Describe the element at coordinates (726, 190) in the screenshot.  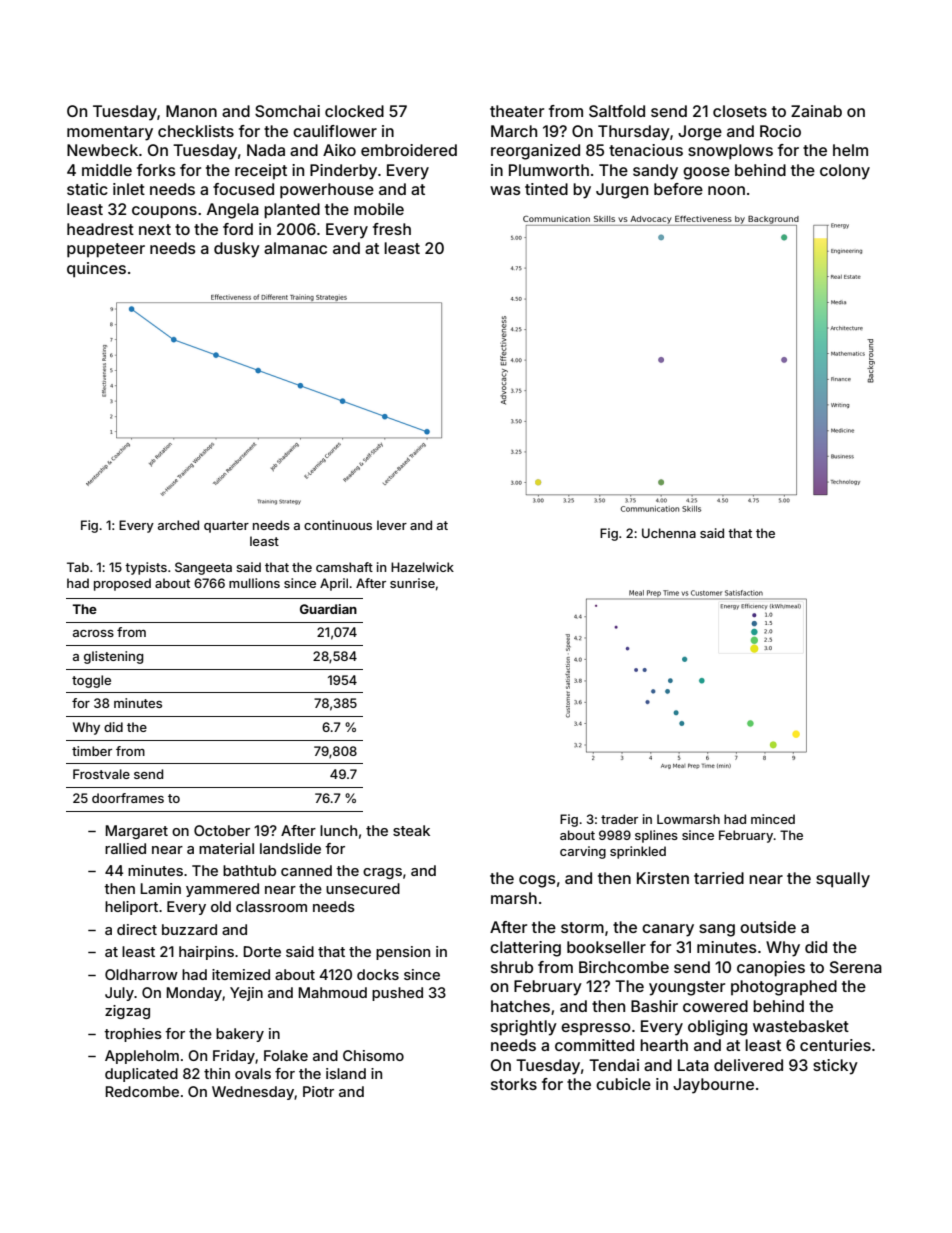
I see `noon` at that location.
